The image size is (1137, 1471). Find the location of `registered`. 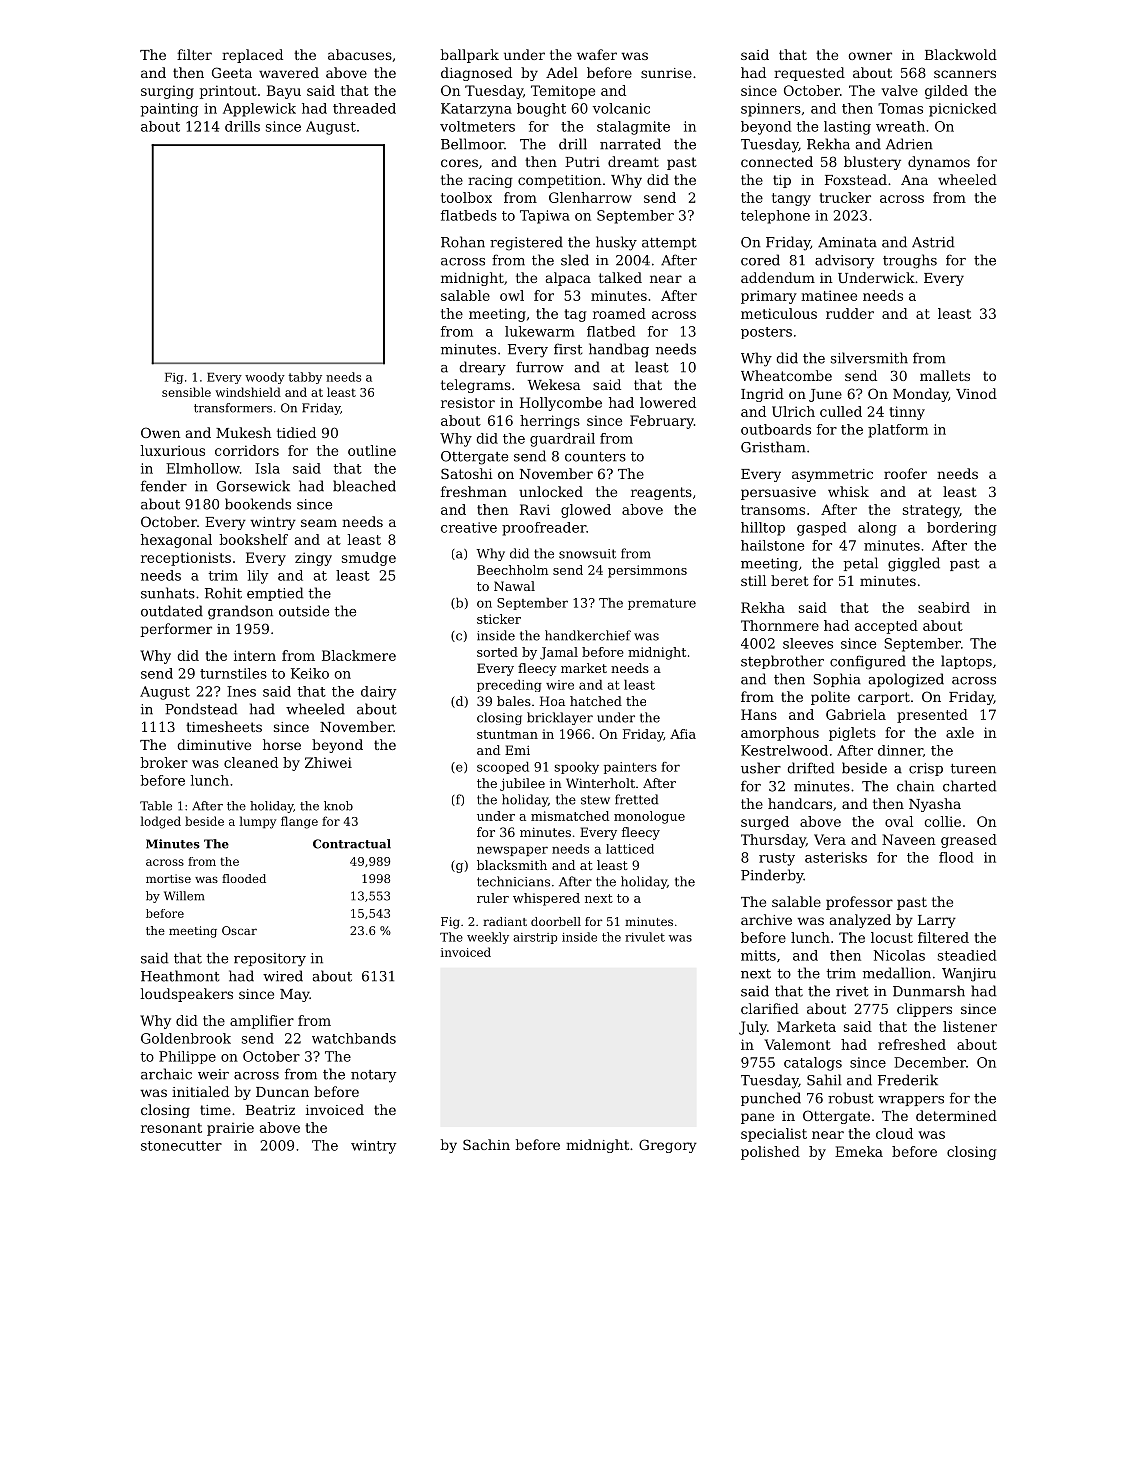

registered is located at coordinates (526, 243).
